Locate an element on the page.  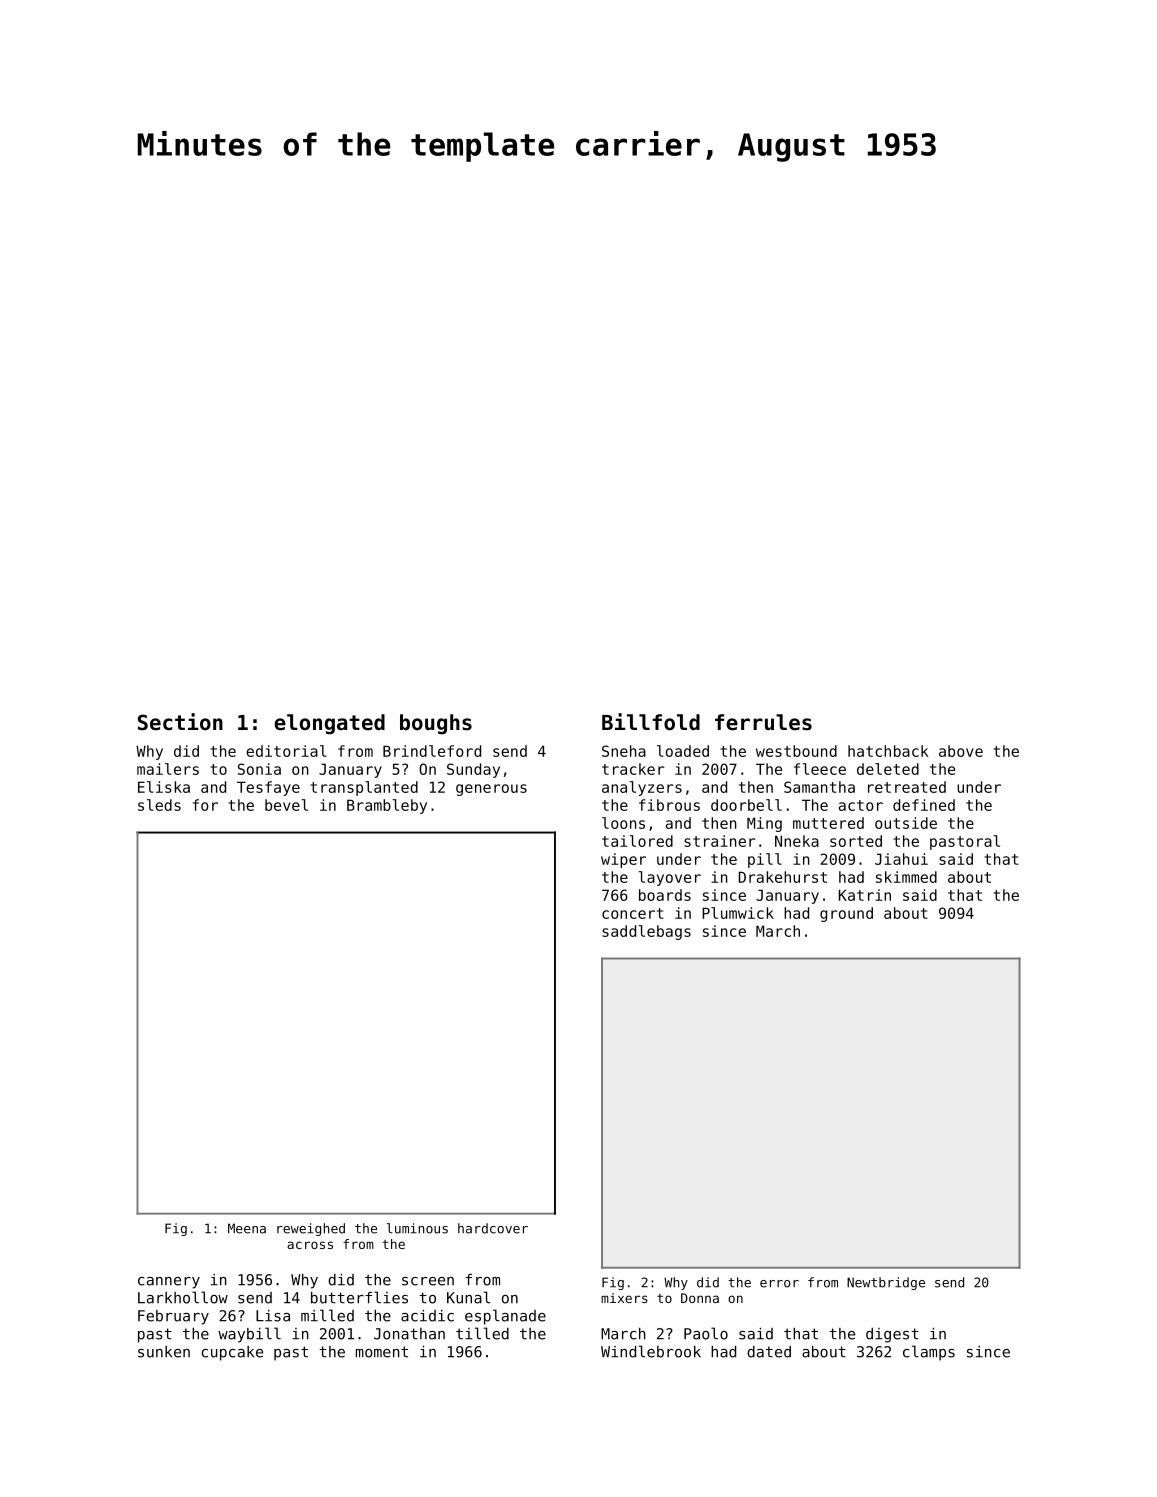
hatchback is located at coordinates (888, 751).
